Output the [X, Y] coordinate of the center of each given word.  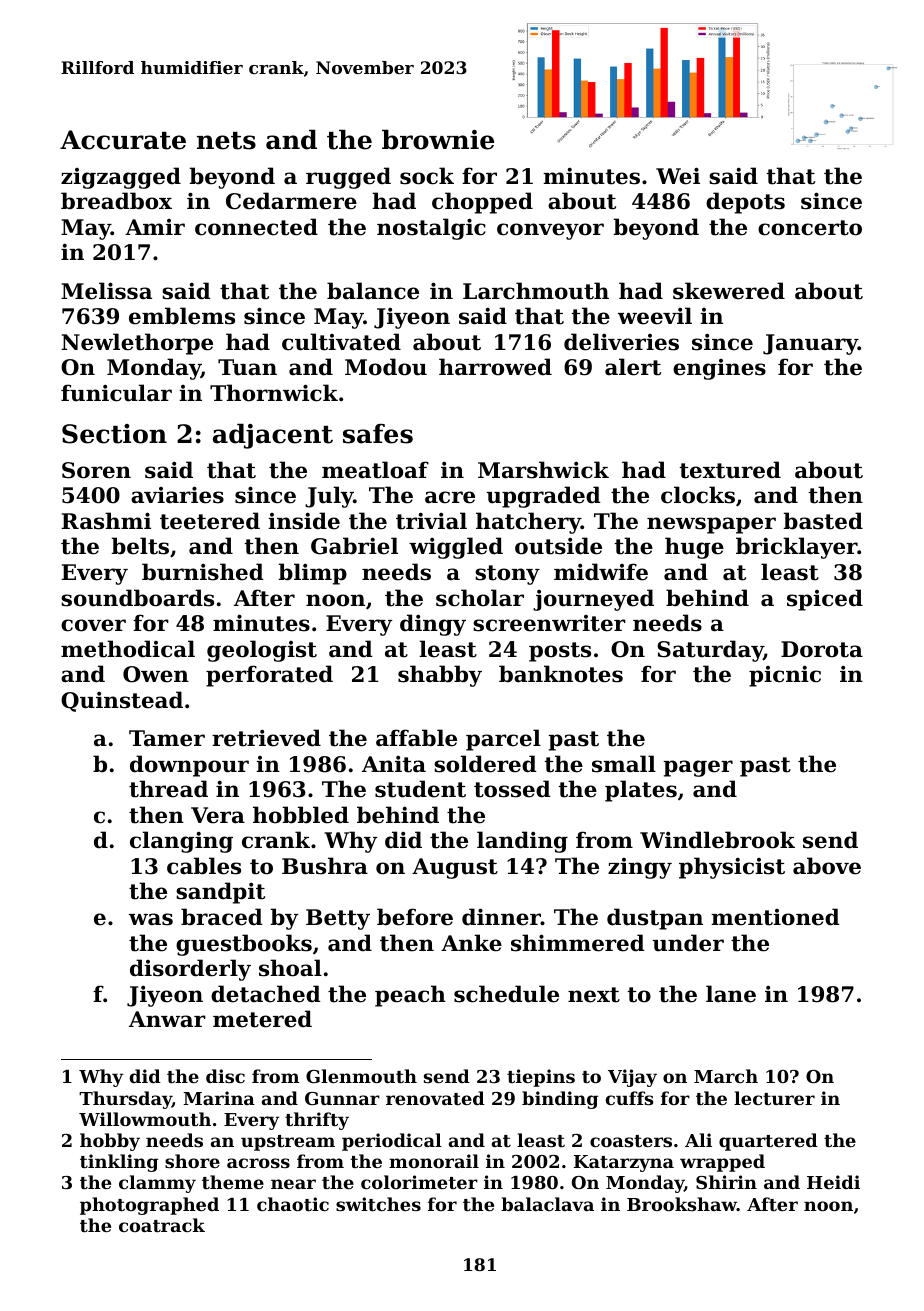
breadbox [116, 201]
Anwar [167, 1019]
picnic [785, 676]
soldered [485, 764]
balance [373, 291]
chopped [482, 203]
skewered [729, 291]
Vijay [632, 1078]
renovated [435, 1098]
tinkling [119, 1163]
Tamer [167, 738]
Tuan [247, 367]
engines [719, 369]
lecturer [774, 1098]
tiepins [541, 1078]
